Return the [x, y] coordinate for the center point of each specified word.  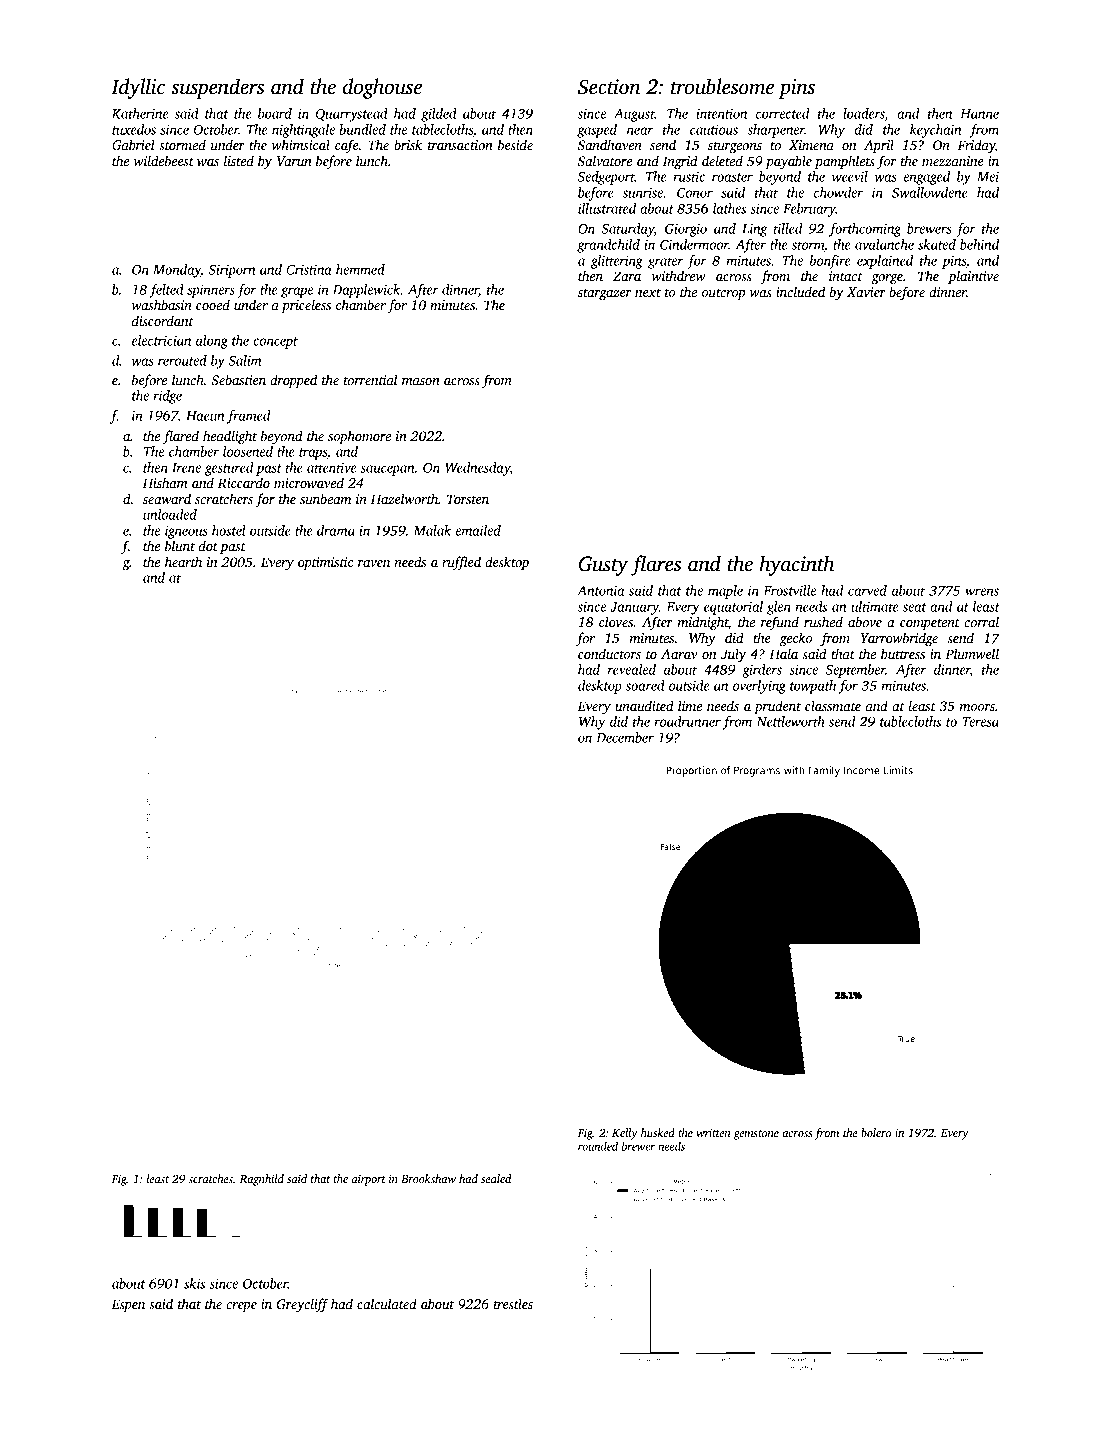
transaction [460, 145]
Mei [988, 176]
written [713, 1133]
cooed [213, 304]
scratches [210, 1178]
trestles [513, 1303]
